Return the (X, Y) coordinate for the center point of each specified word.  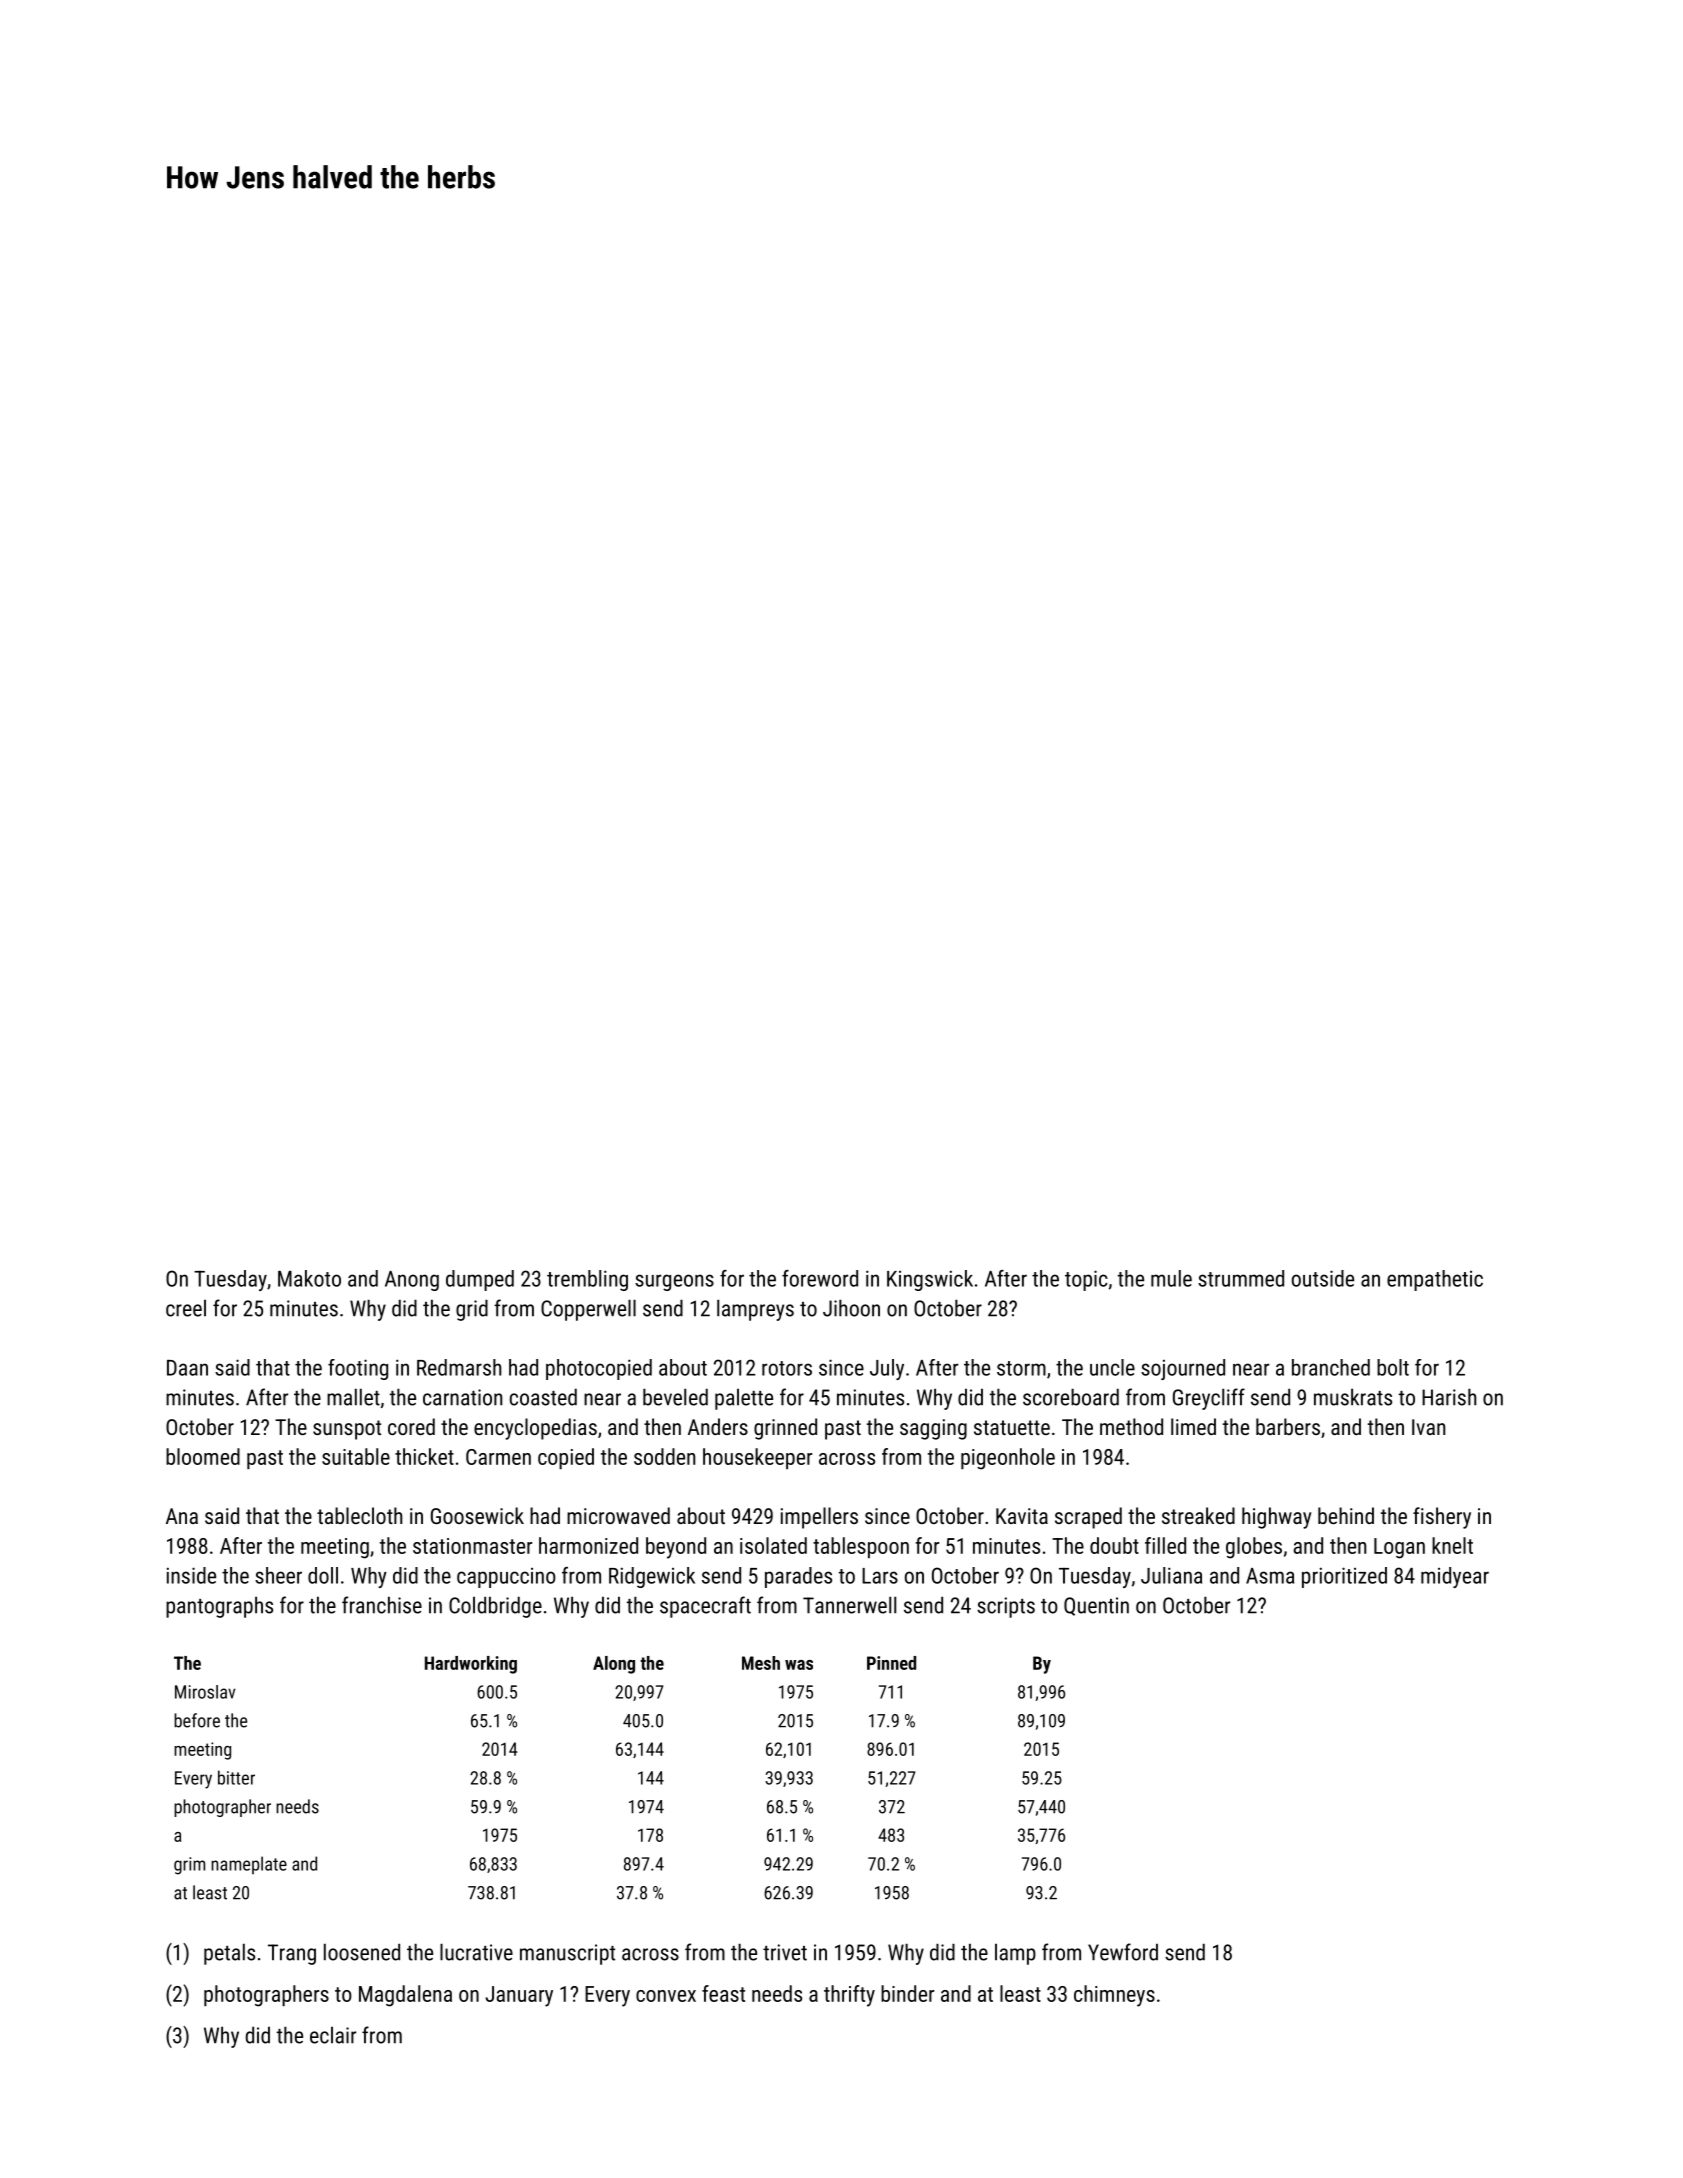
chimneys (1114, 1996)
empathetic (1435, 1280)
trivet (785, 1952)
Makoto (309, 1278)
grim (189, 1866)
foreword (820, 1278)
